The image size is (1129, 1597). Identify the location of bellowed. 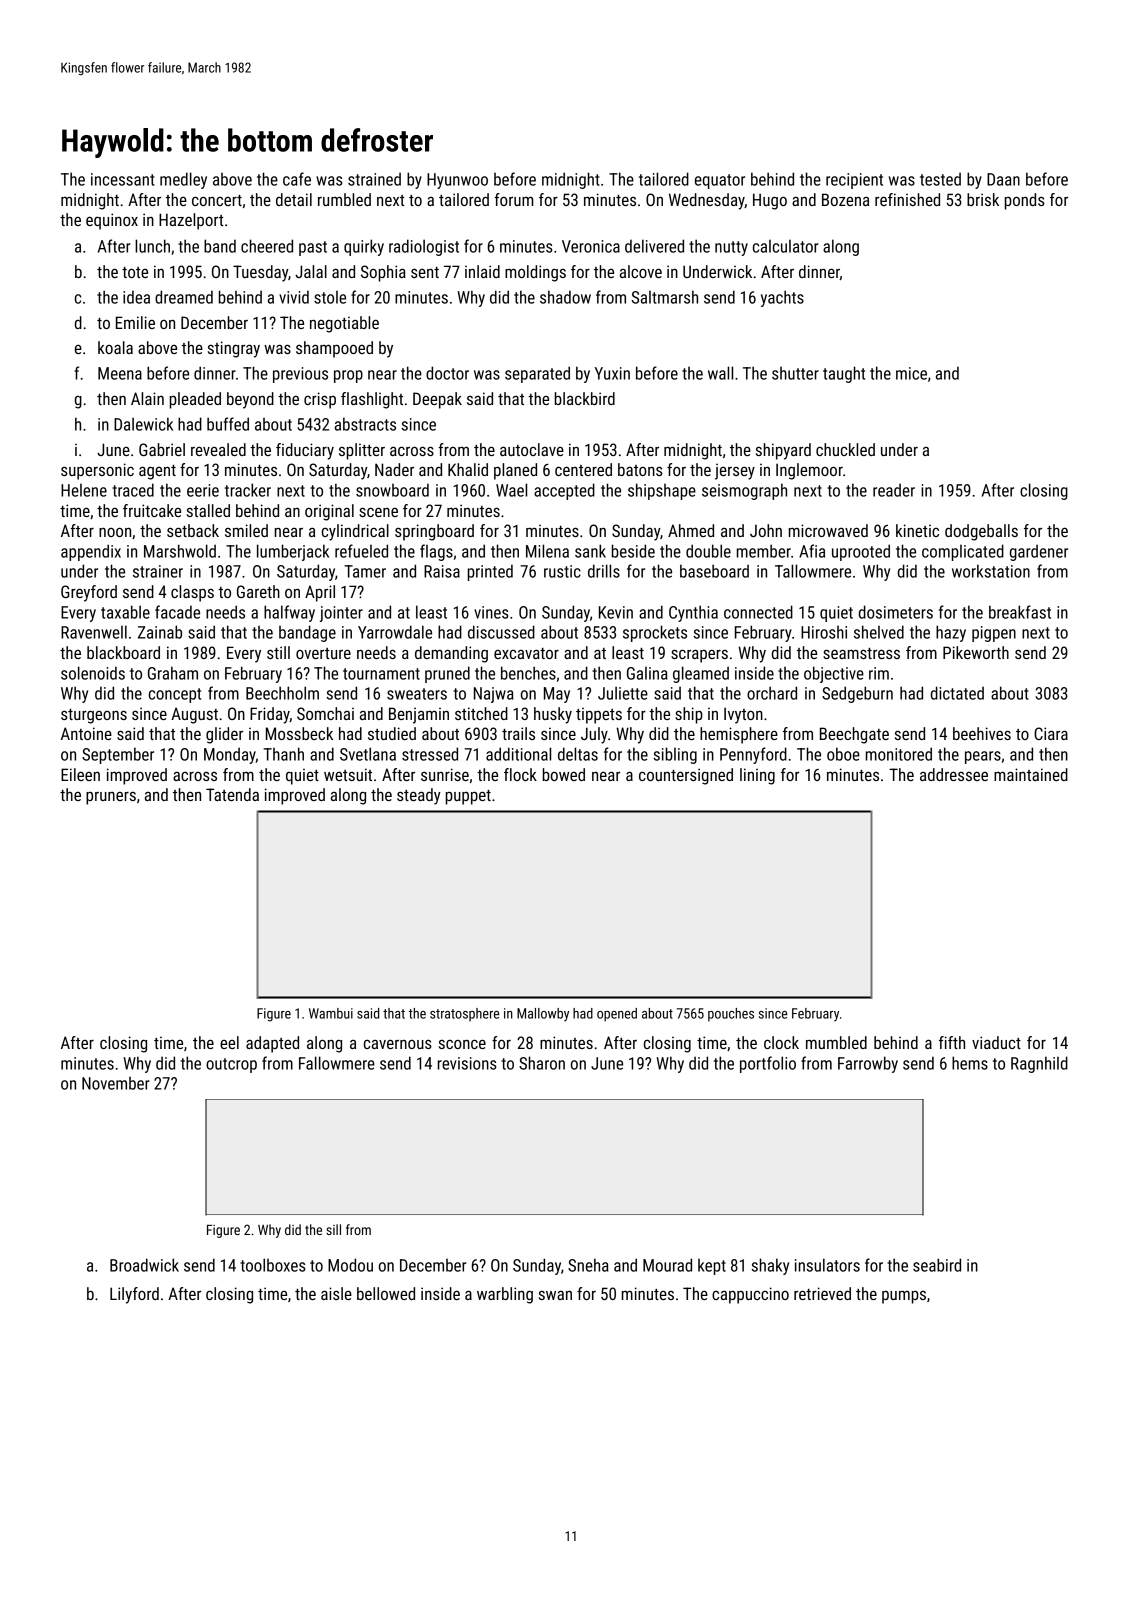
(386, 1293).
